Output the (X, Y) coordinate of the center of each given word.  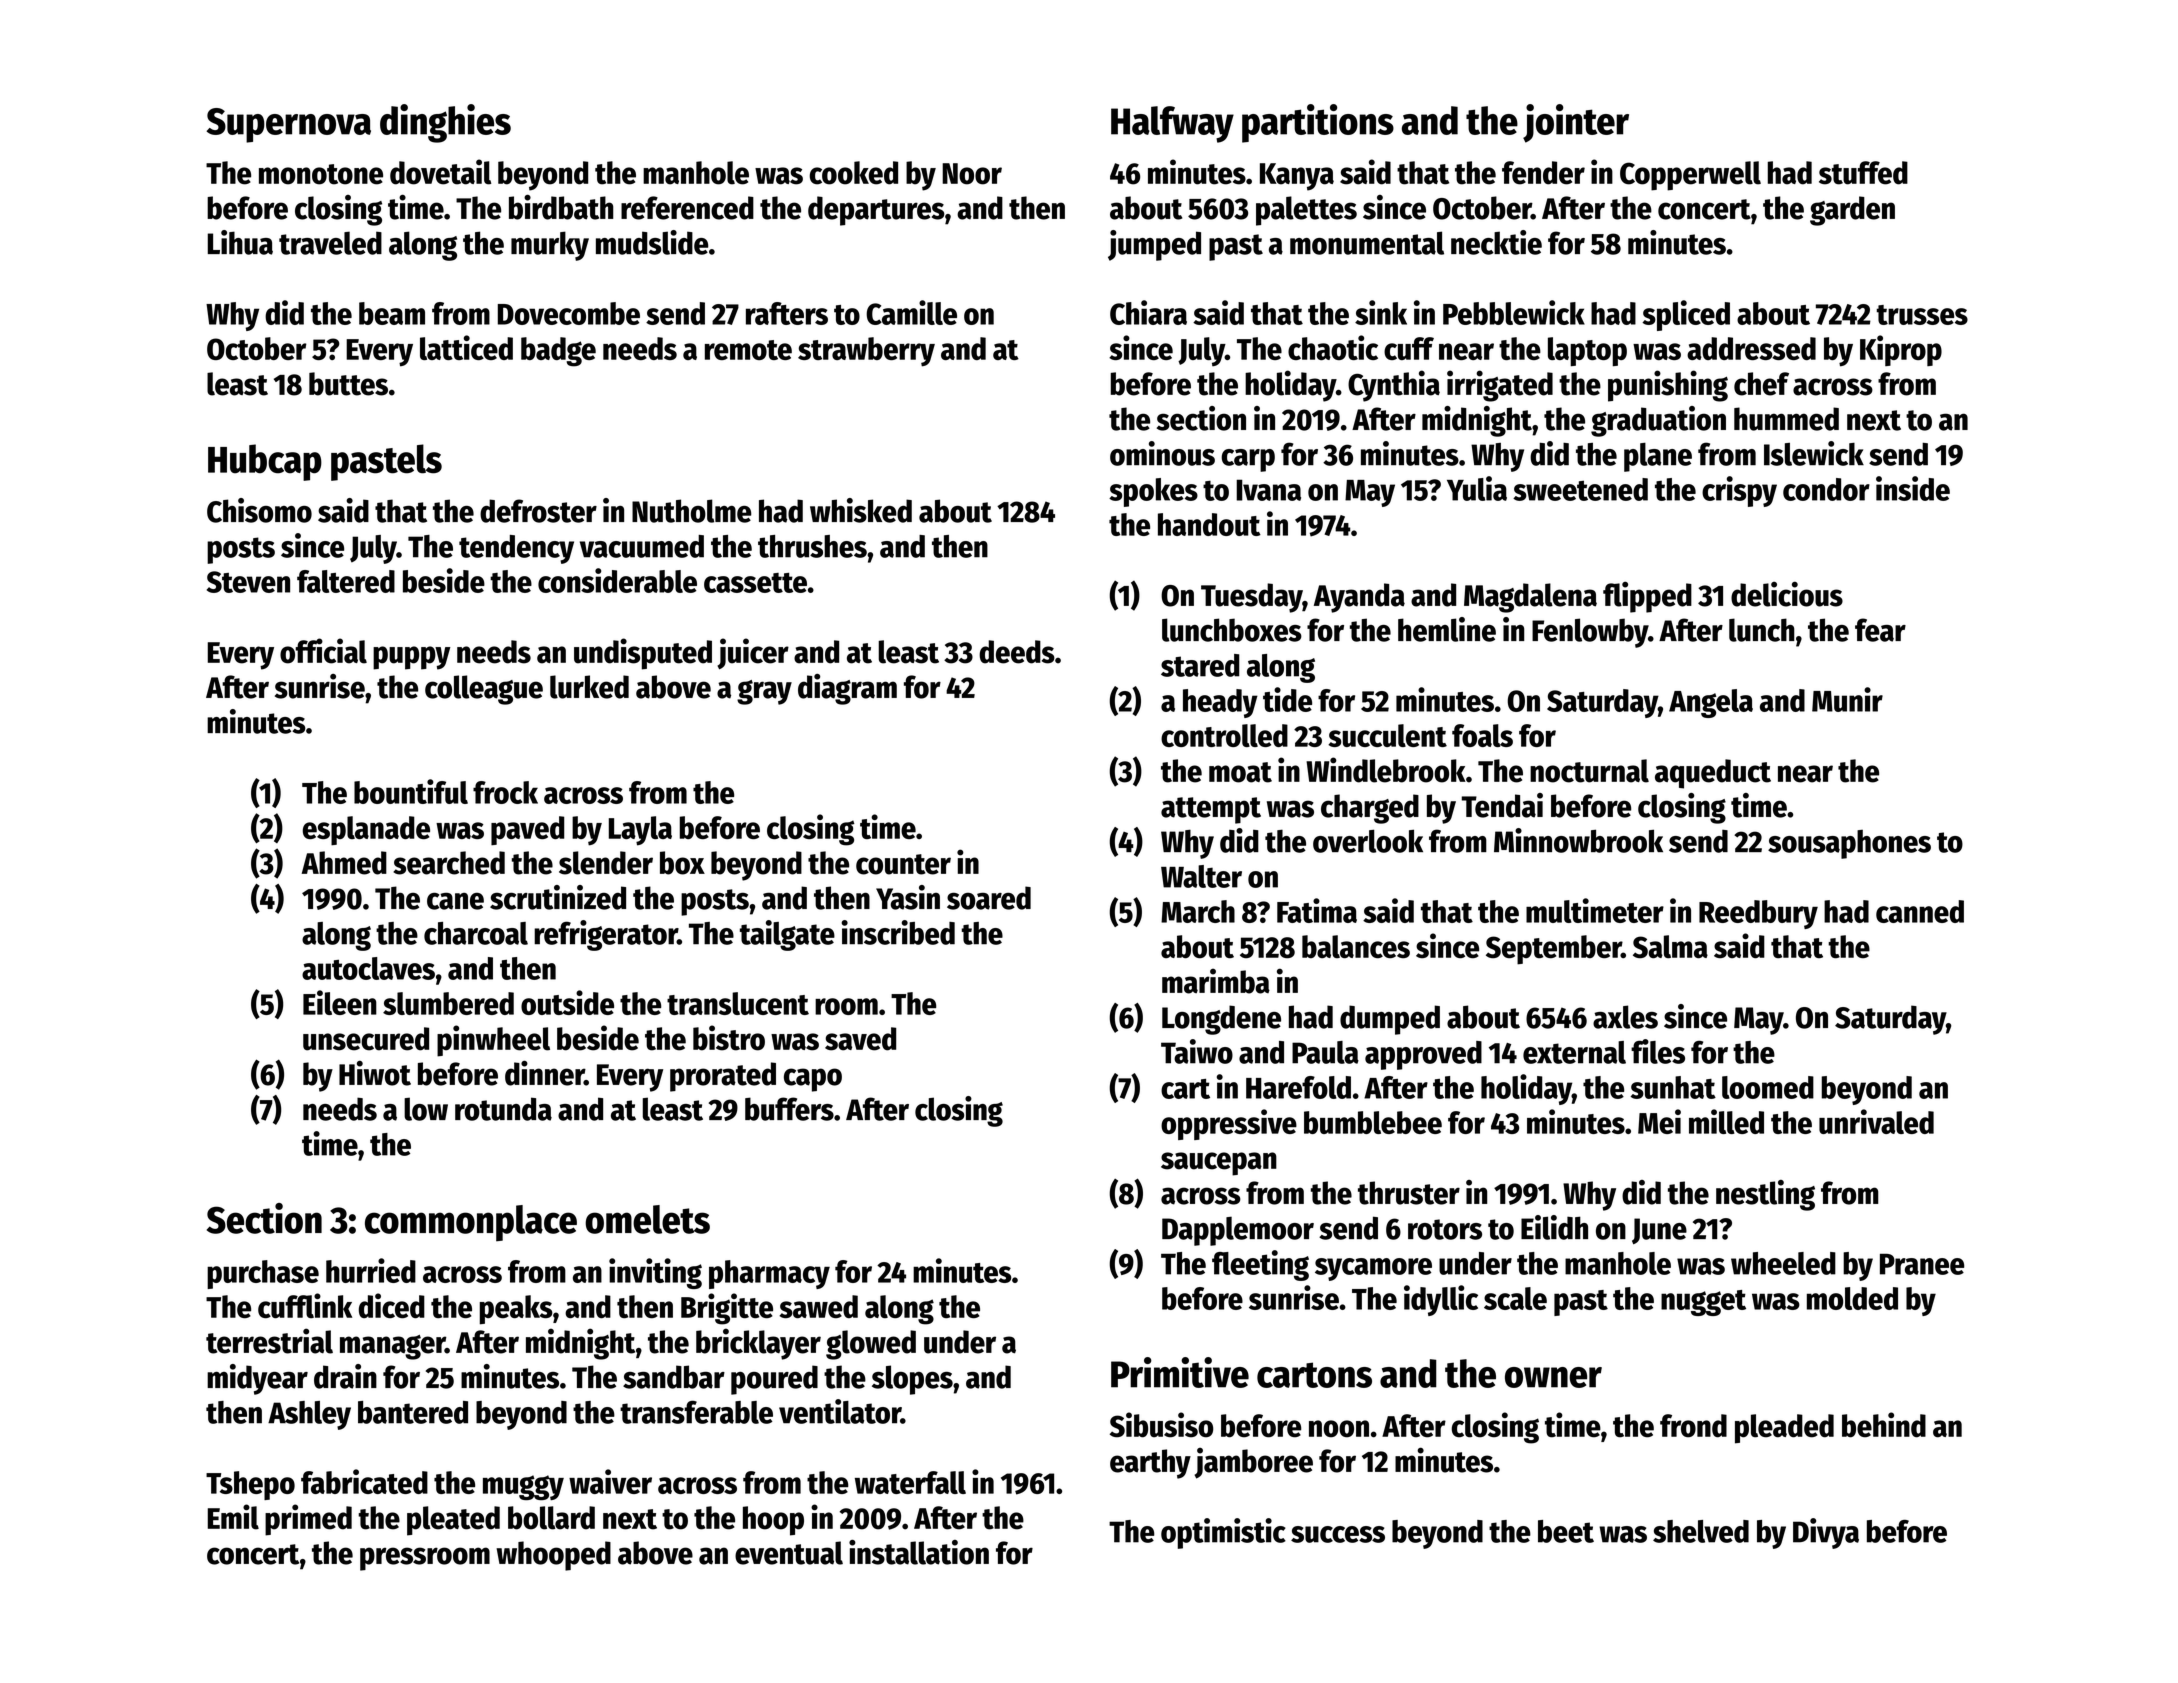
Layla (640, 831)
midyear (257, 1379)
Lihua (240, 242)
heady (1220, 703)
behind (1884, 1425)
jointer (1576, 123)
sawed (818, 1307)
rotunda (503, 1109)
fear (1880, 630)
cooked (854, 173)
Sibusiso (1161, 1425)
